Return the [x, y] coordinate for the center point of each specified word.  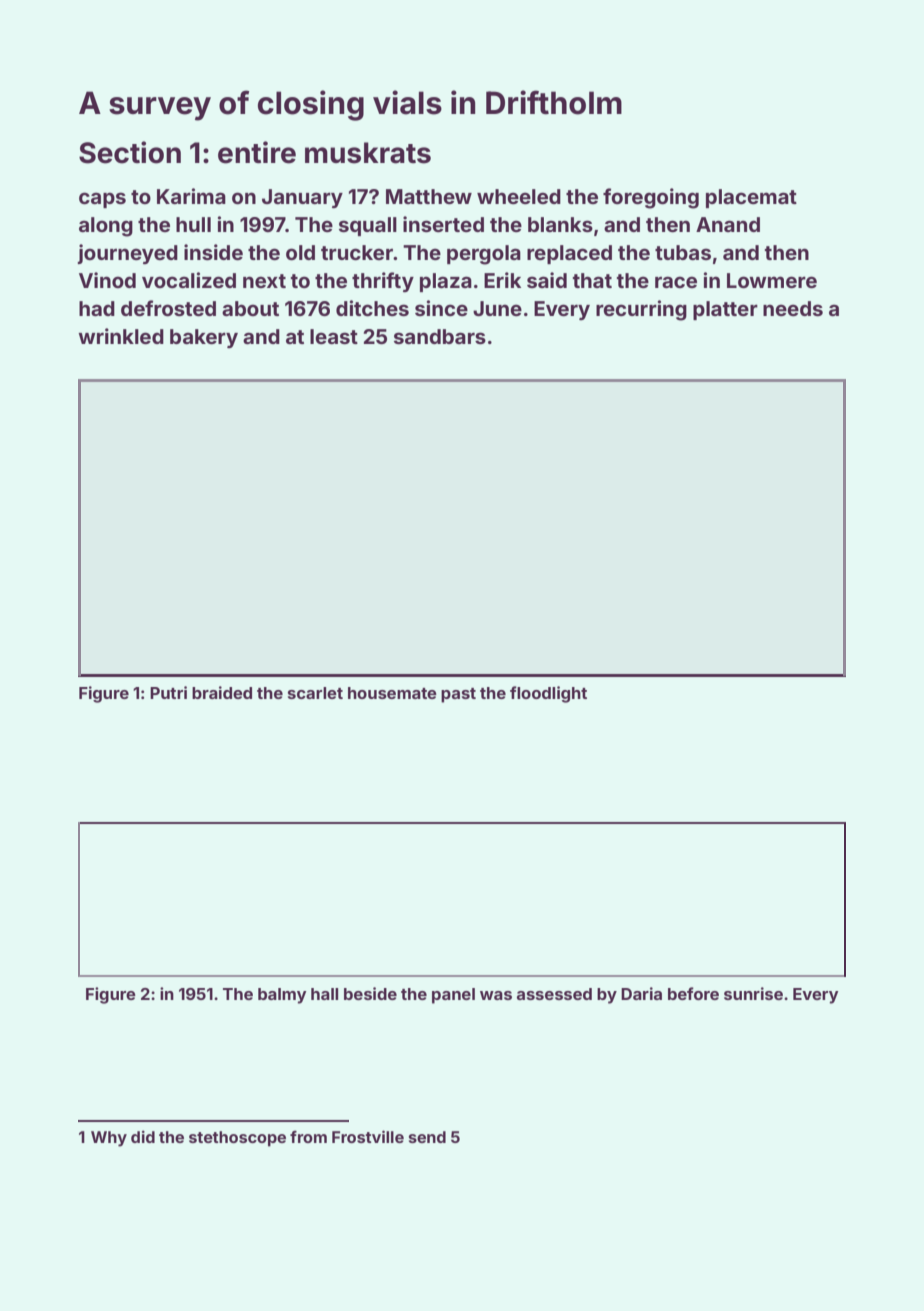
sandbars [440, 336]
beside [370, 993]
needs [793, 308]
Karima [191, 196]
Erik [502, 280]
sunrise [753, 993]
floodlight [548, 694]
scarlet [315, 693]
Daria [641, 993]
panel [453, 996]
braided [222, 692]
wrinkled [121, 336]
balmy [282, 996]
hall [324, 994]
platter [725, 310]
